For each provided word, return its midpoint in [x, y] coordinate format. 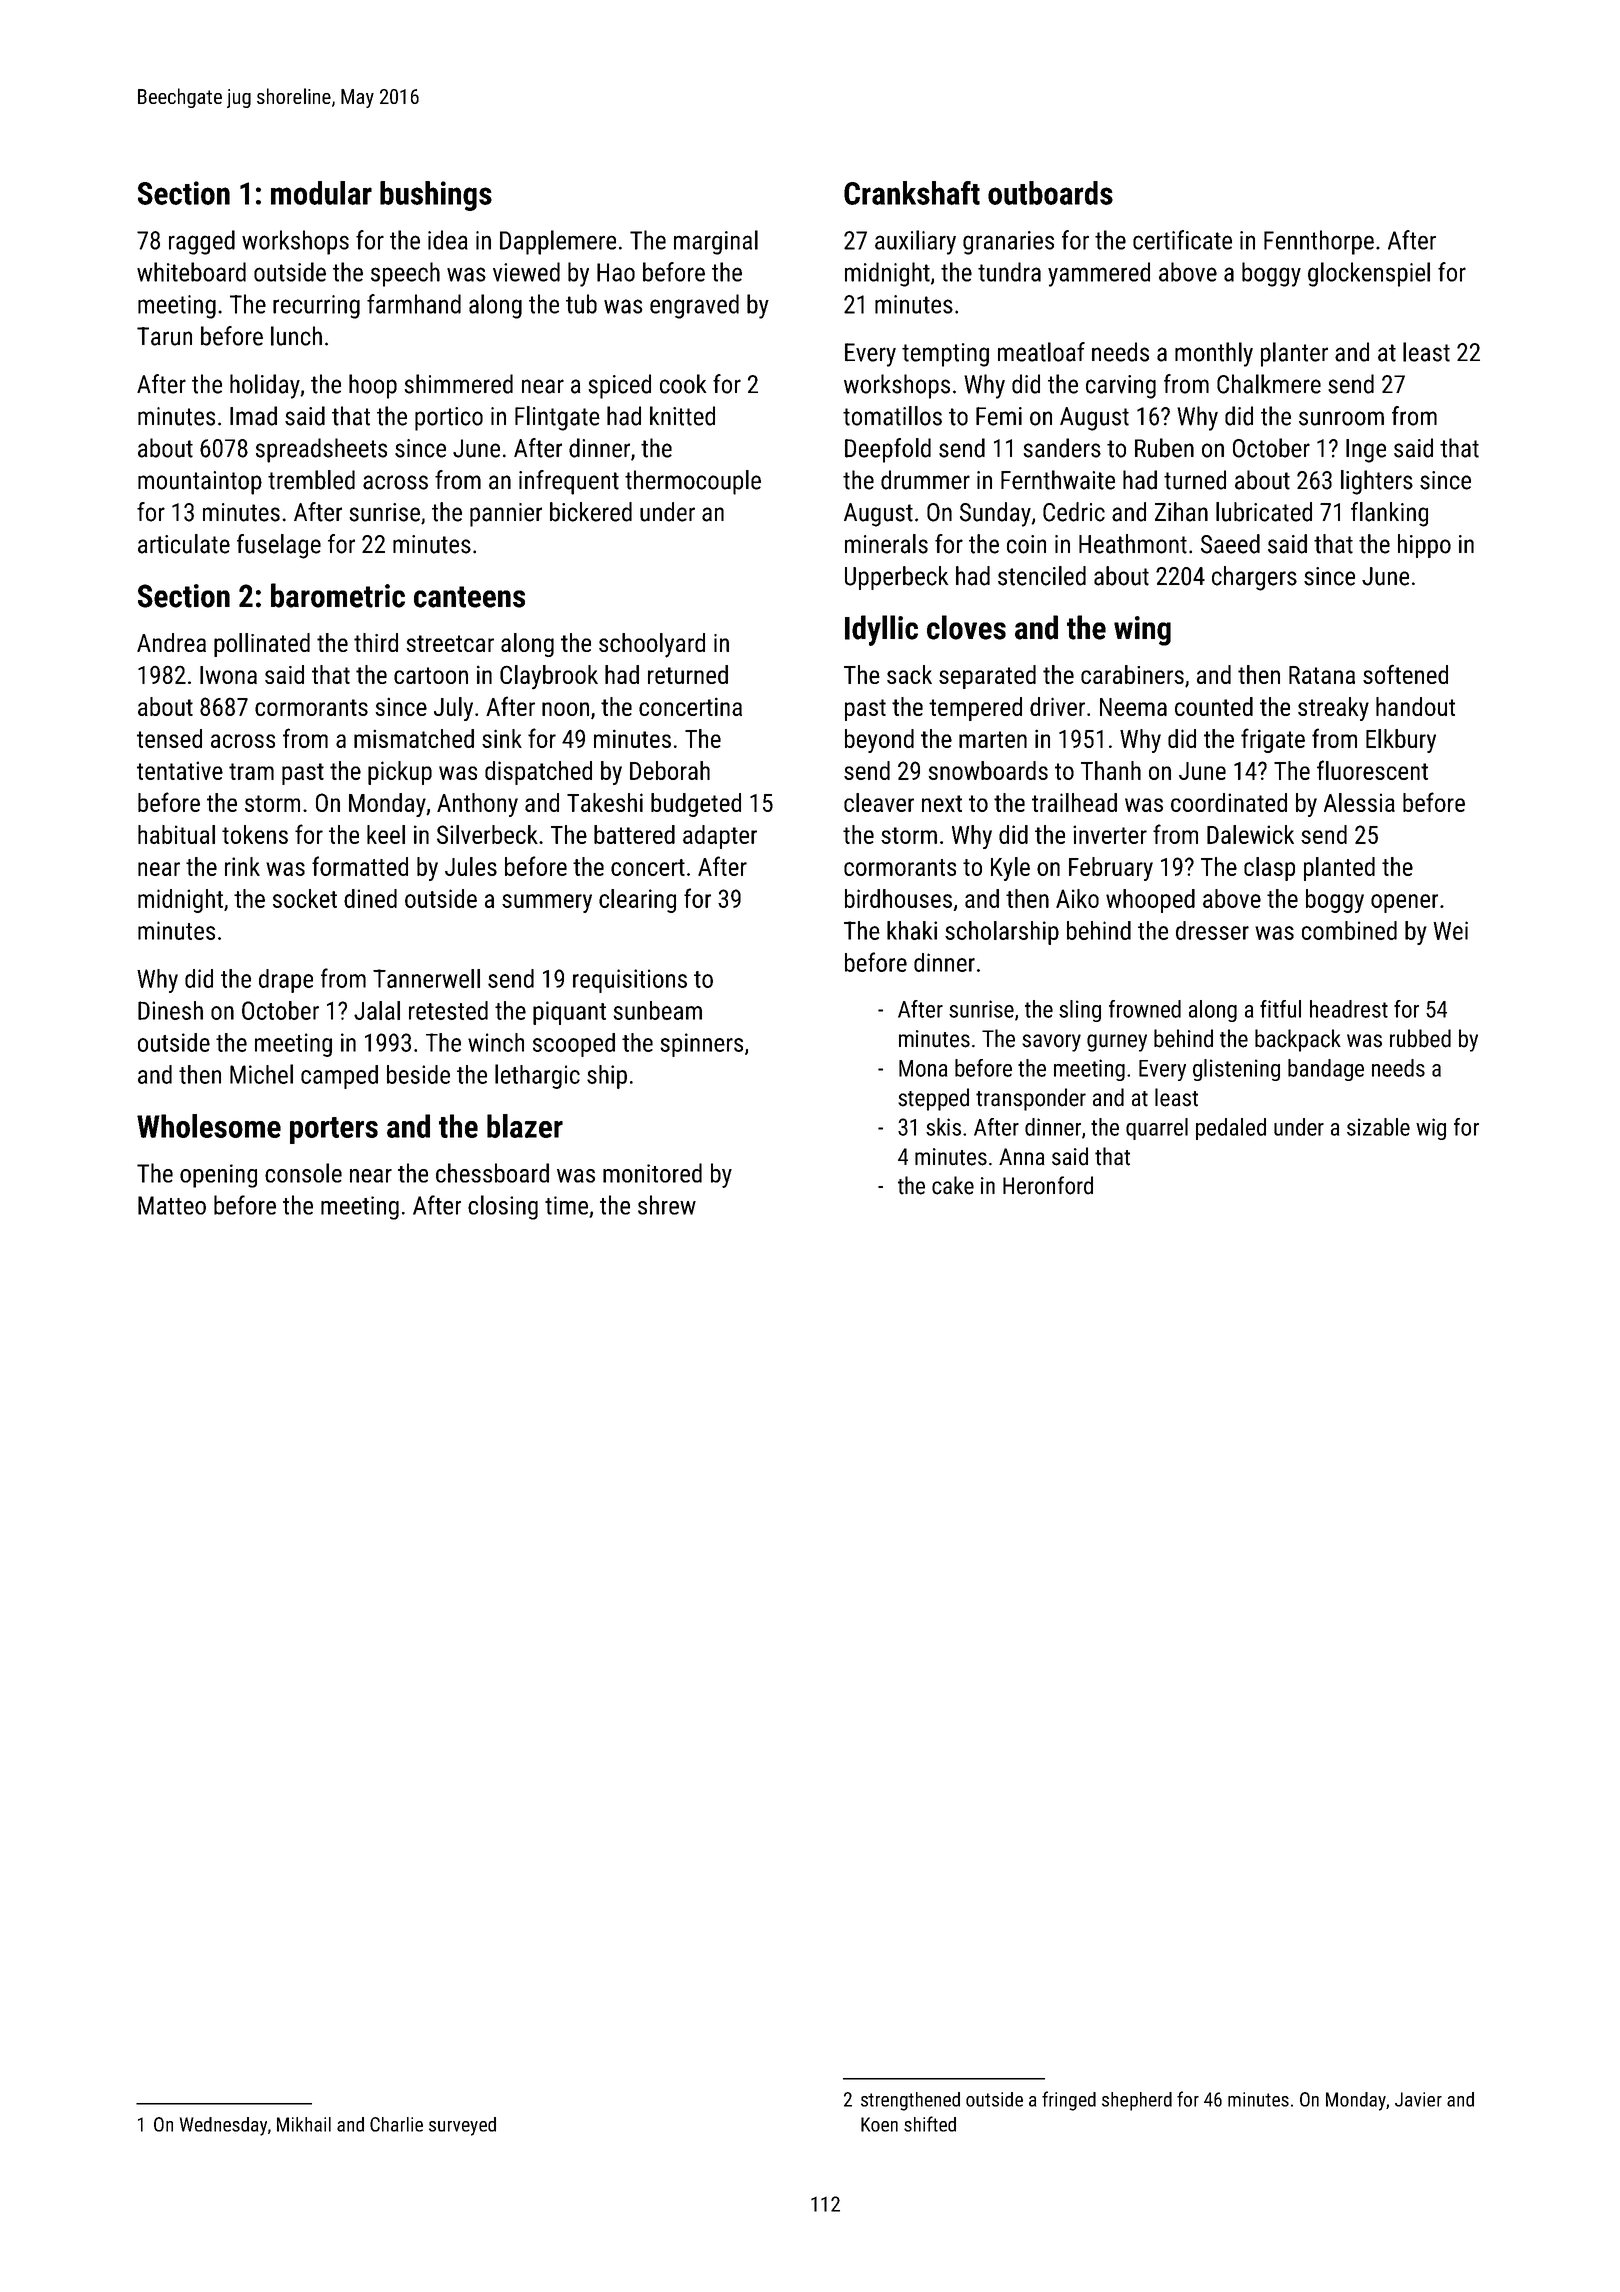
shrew [667, 1205]
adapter [720, 837]
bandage [1326, 1070]
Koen [879, 2124]
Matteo [172, 1205]
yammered [1099, 274]
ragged [202, 242]
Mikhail [304, 2124]
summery [547, 903]
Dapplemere [558, 242]
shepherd [1137, 2101]
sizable [1378, 1127]
